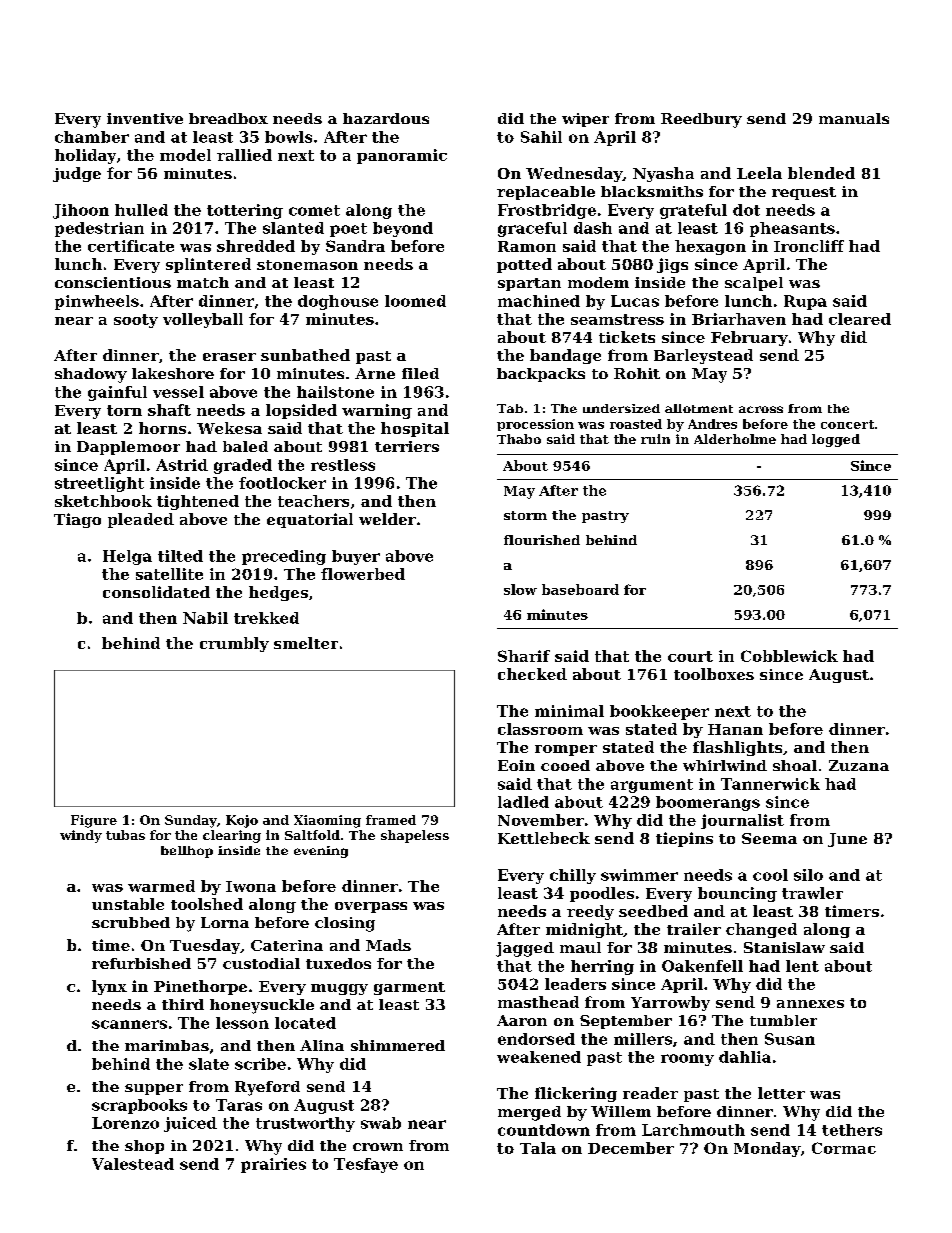  Describe the element at coordinates (541, 137) in the screenshot. I see `Sahil` at that location.
